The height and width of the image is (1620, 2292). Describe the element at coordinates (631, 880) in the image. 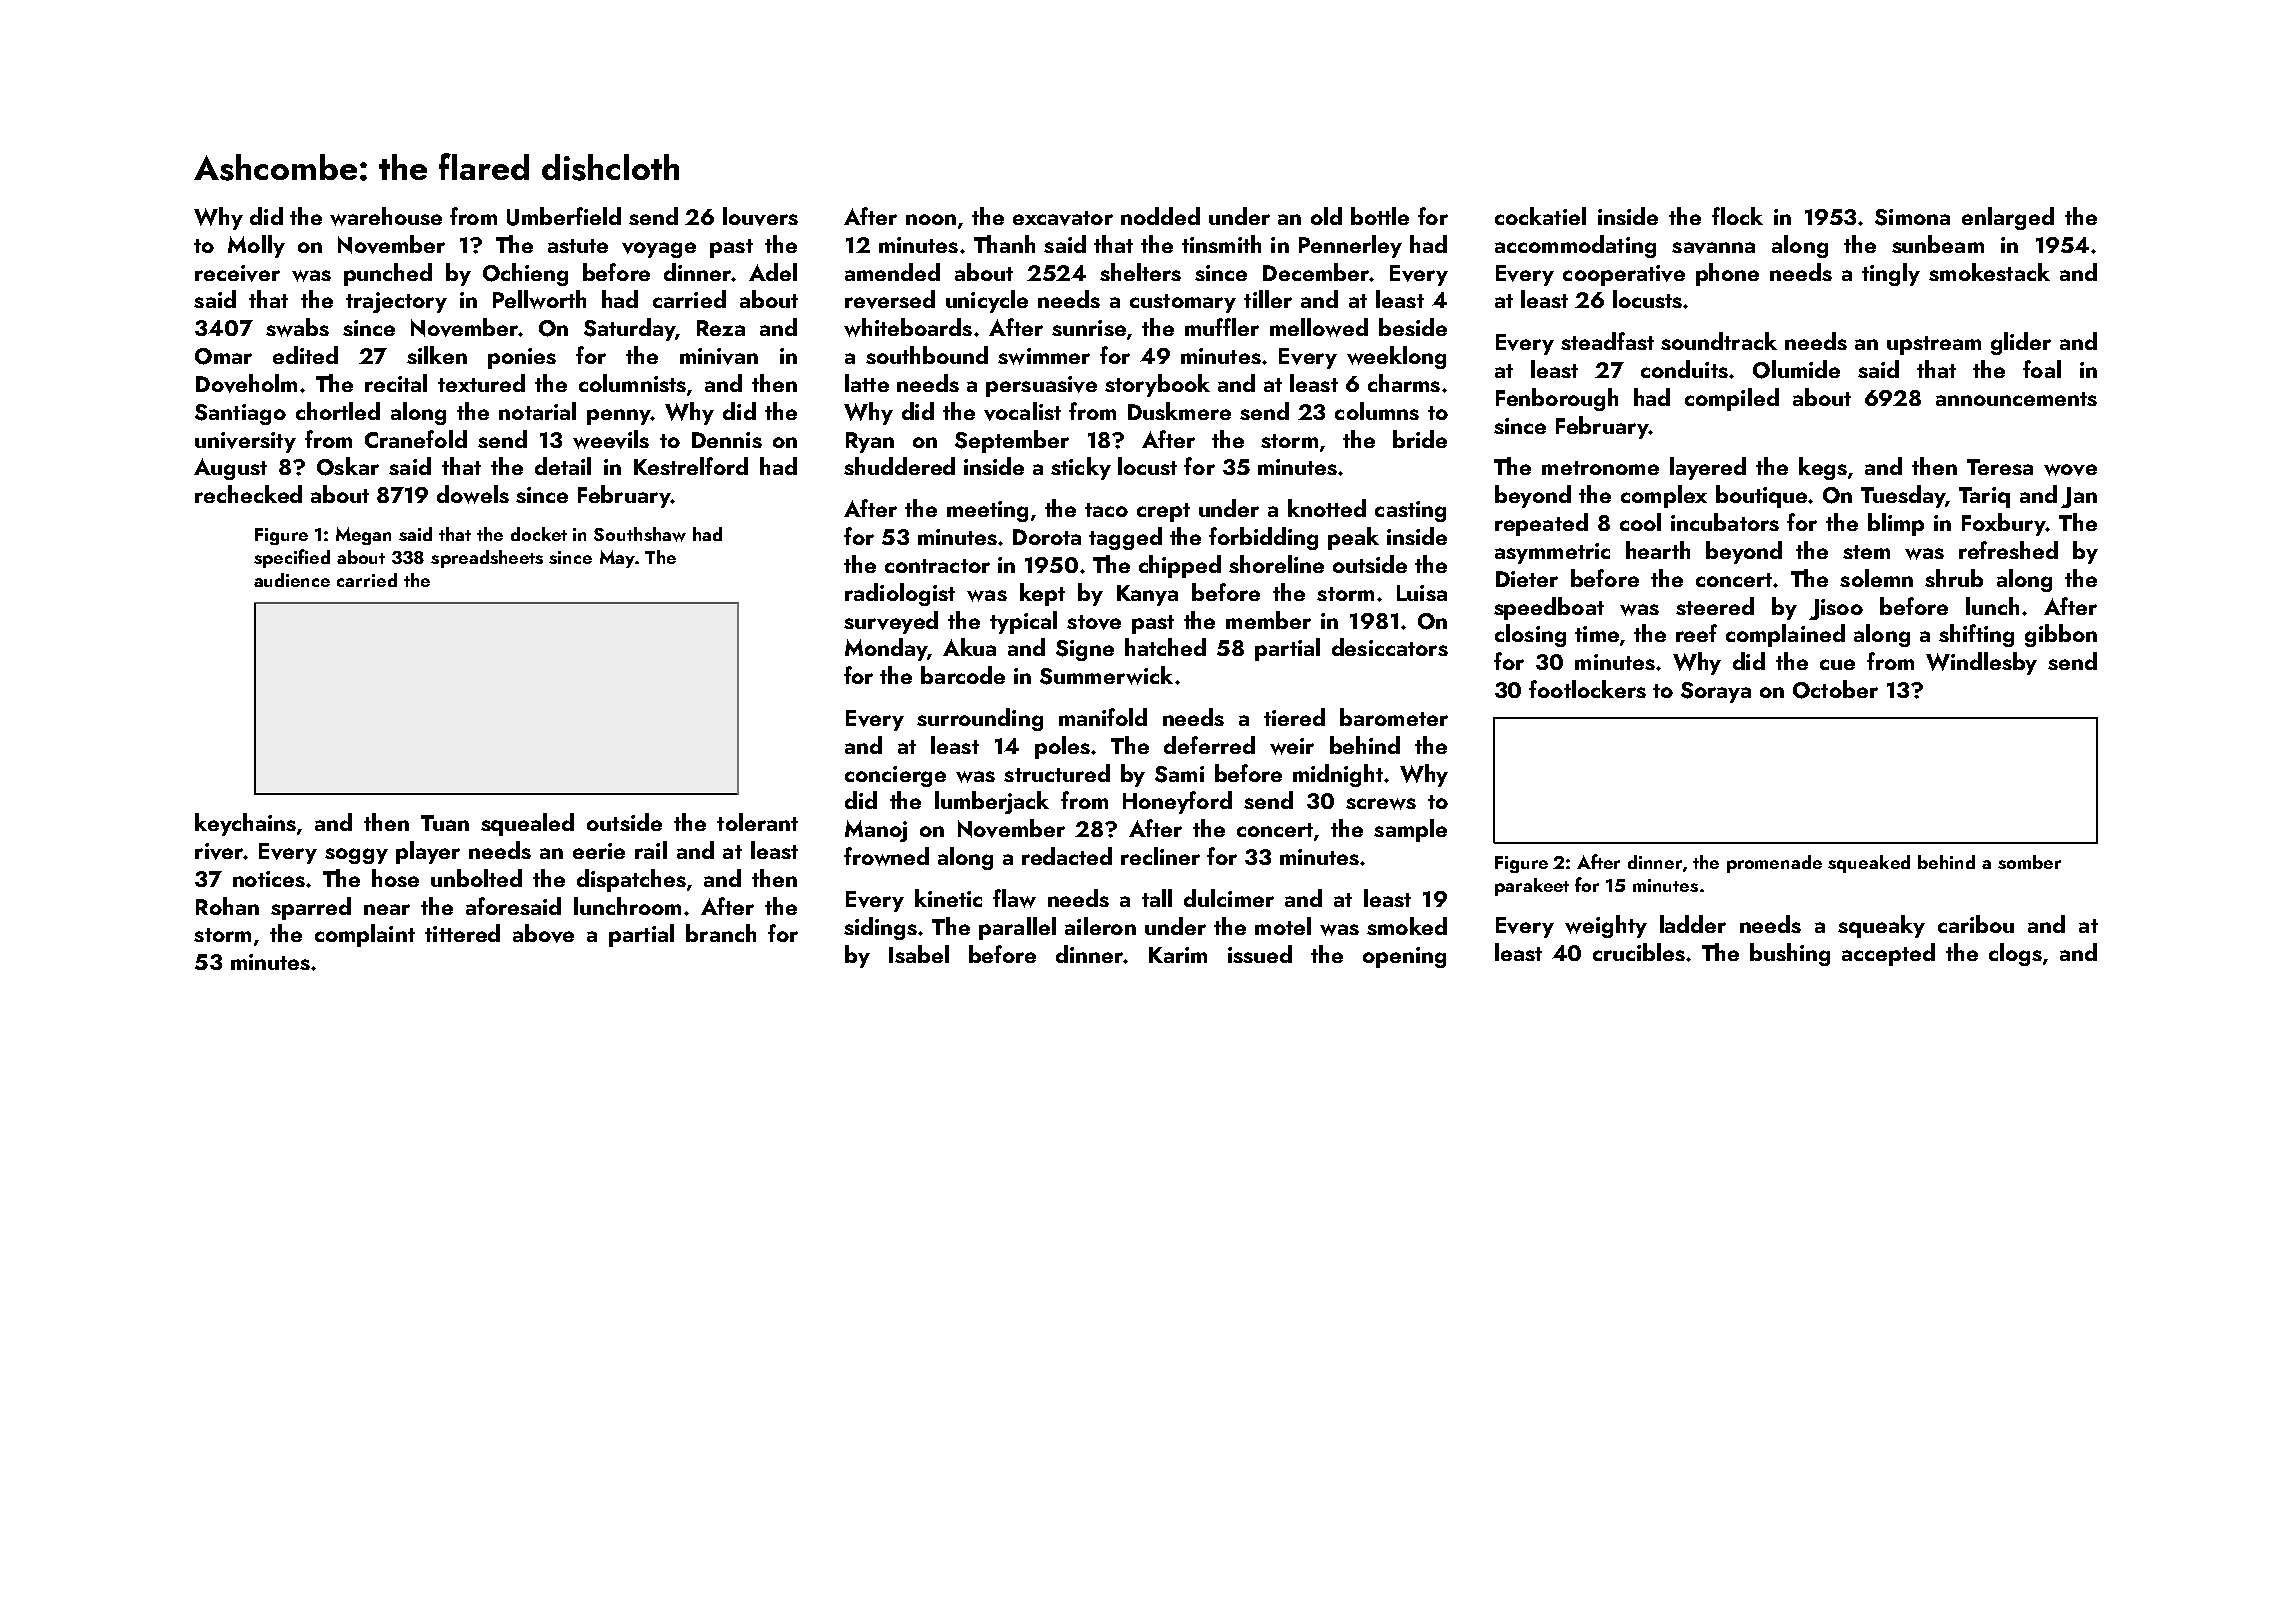

I see `dispatches` at that location.
